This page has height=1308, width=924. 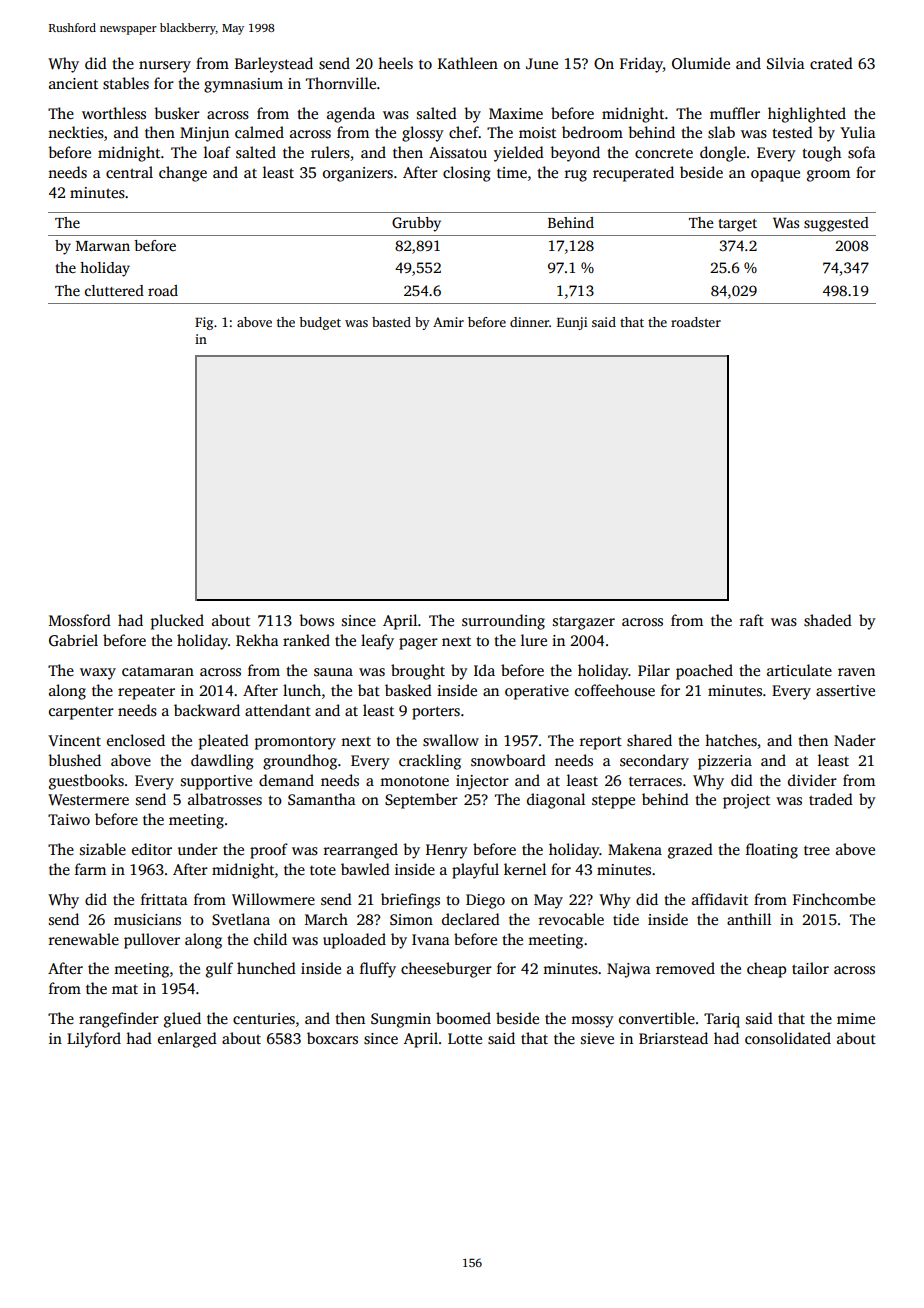 I want to click on Eunji, so click(x=572, y=323).
